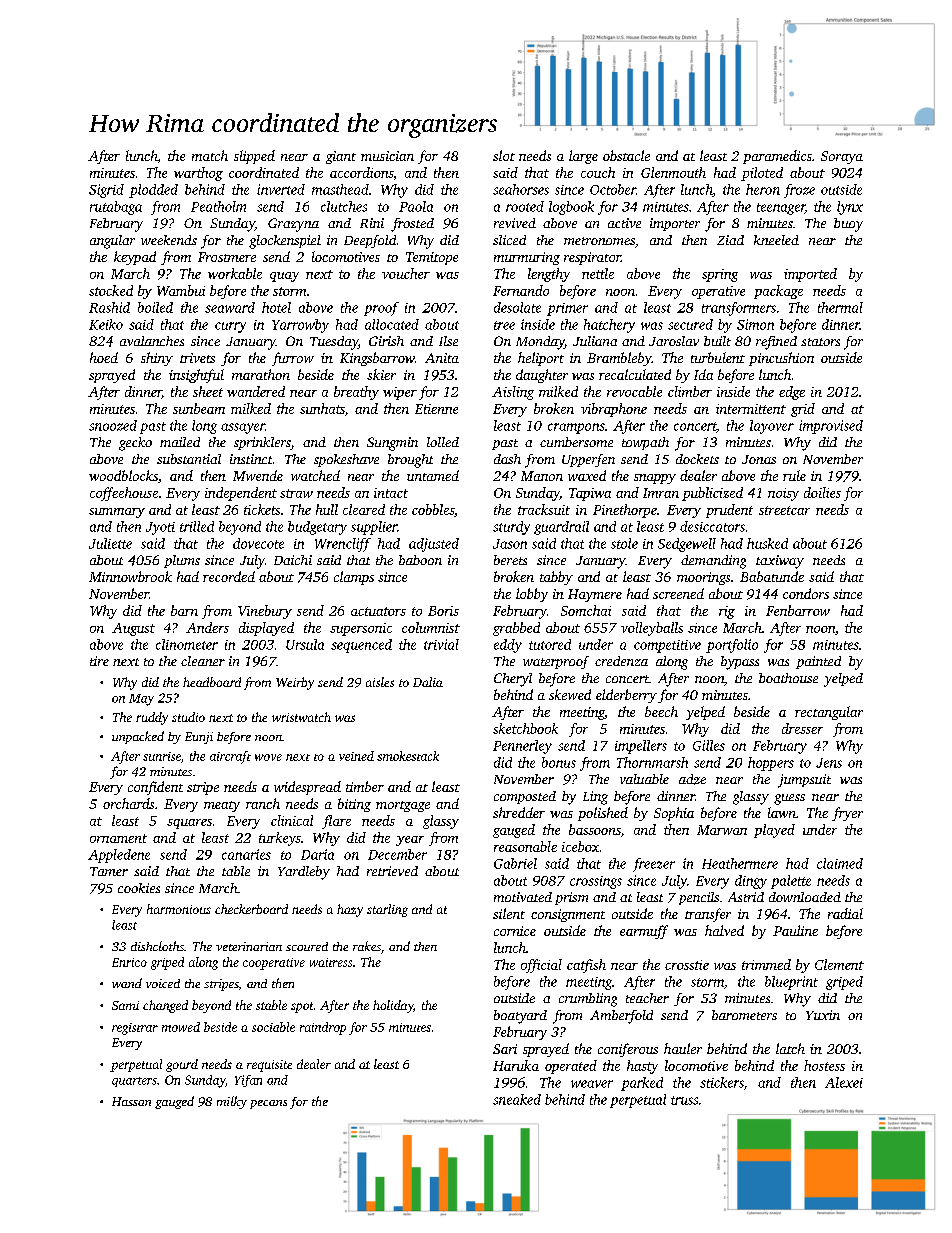 Image resolution: width=952 pixels, height=1233 pixels. Describe the element at coordinates (165, 1006) in the image. I see `changed` at that location.
